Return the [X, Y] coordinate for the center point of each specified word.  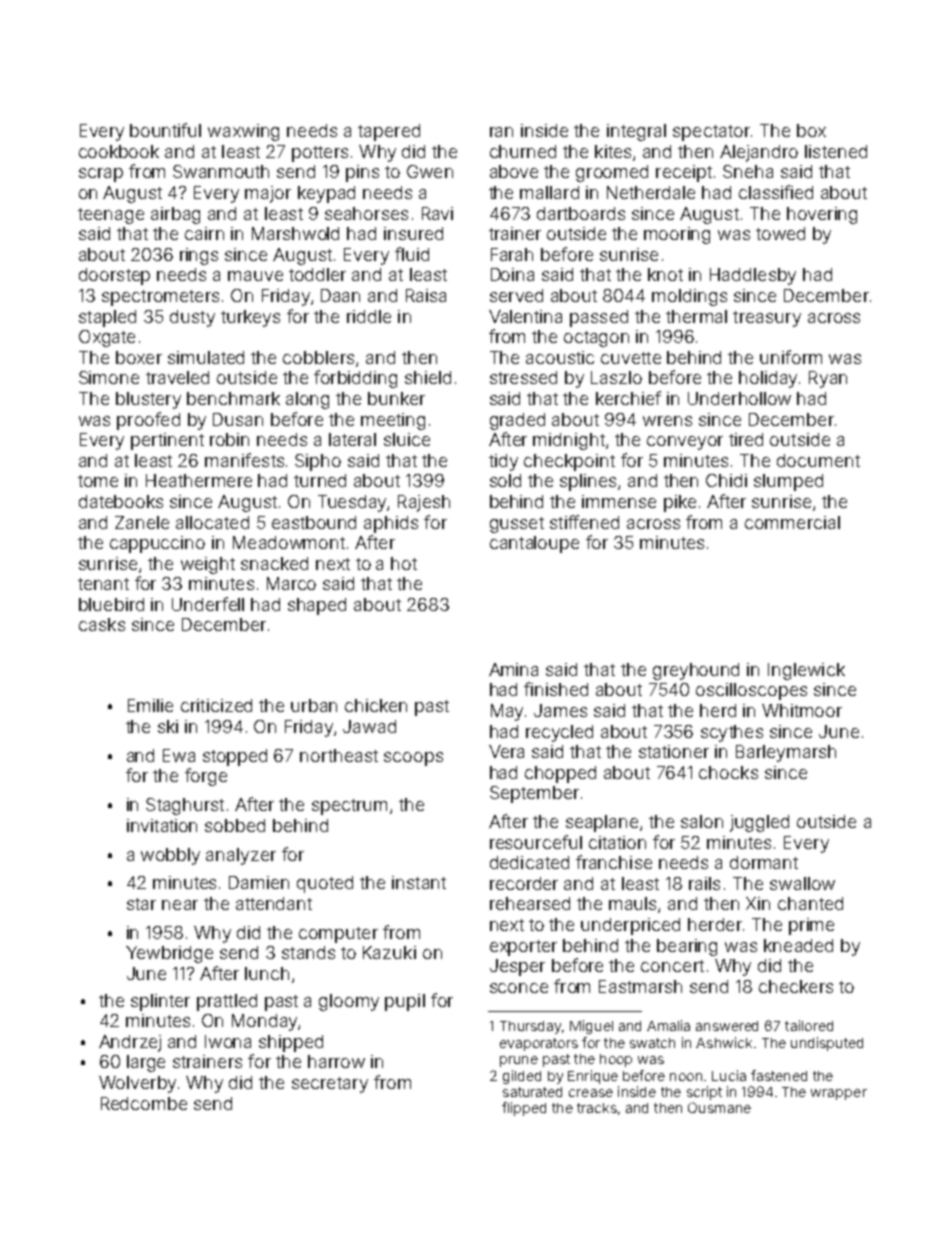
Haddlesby [753, 276]
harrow [336, 1061]
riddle [369, 316]
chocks [728, 772]
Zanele [142, 522]
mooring [677, 235]
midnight [569, 441]
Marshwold [295, 233]
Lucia [729, 1075]
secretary [330, 1085]
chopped [560, 774]
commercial [792, 522]
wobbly [170, 856]
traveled [177, 377]
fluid [412, 254]
